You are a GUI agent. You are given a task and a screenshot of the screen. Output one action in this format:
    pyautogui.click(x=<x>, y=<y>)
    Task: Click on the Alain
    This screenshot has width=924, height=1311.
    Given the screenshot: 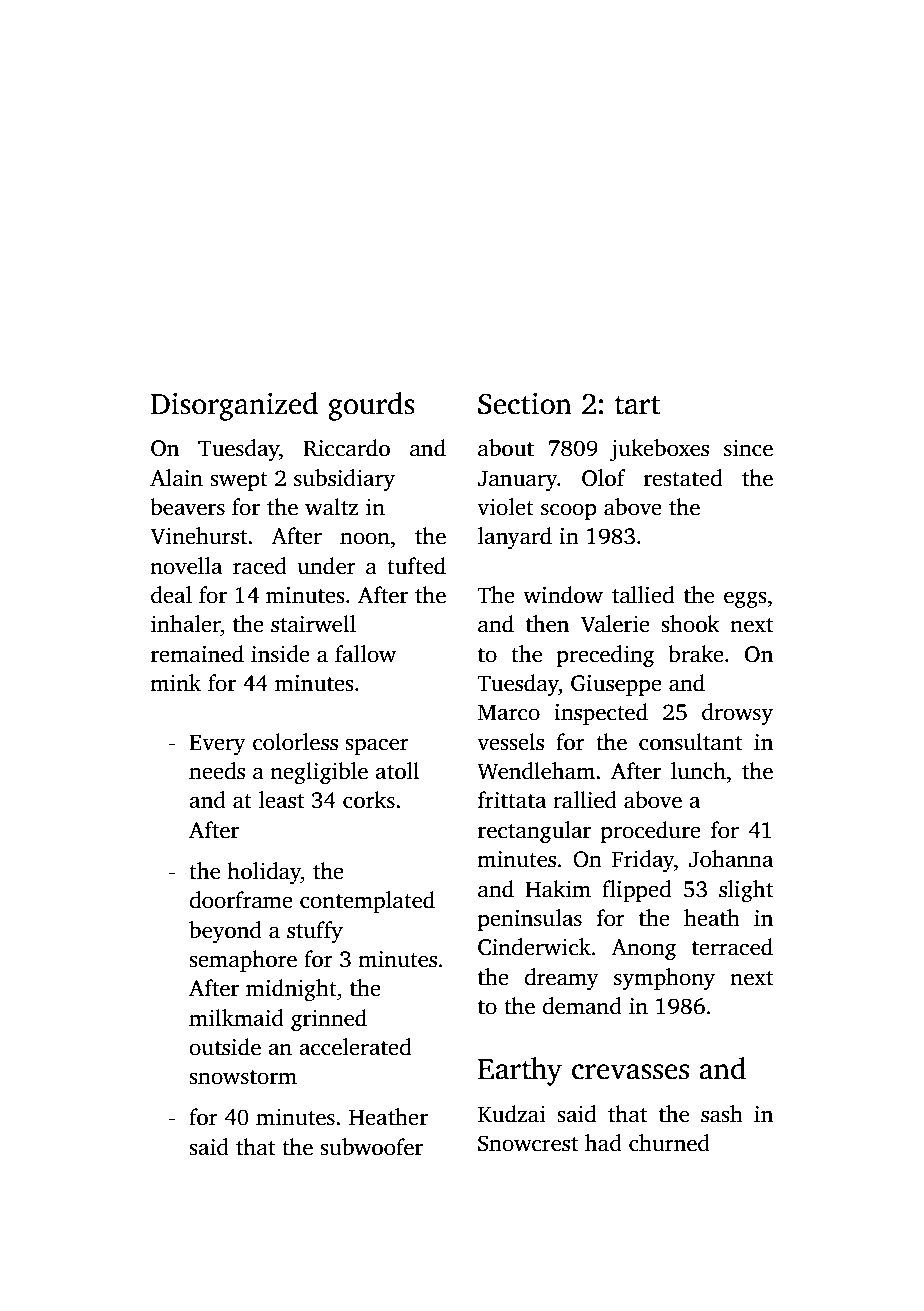 What is the action you would take?
    pyautogui.click(x=176, y=478)
